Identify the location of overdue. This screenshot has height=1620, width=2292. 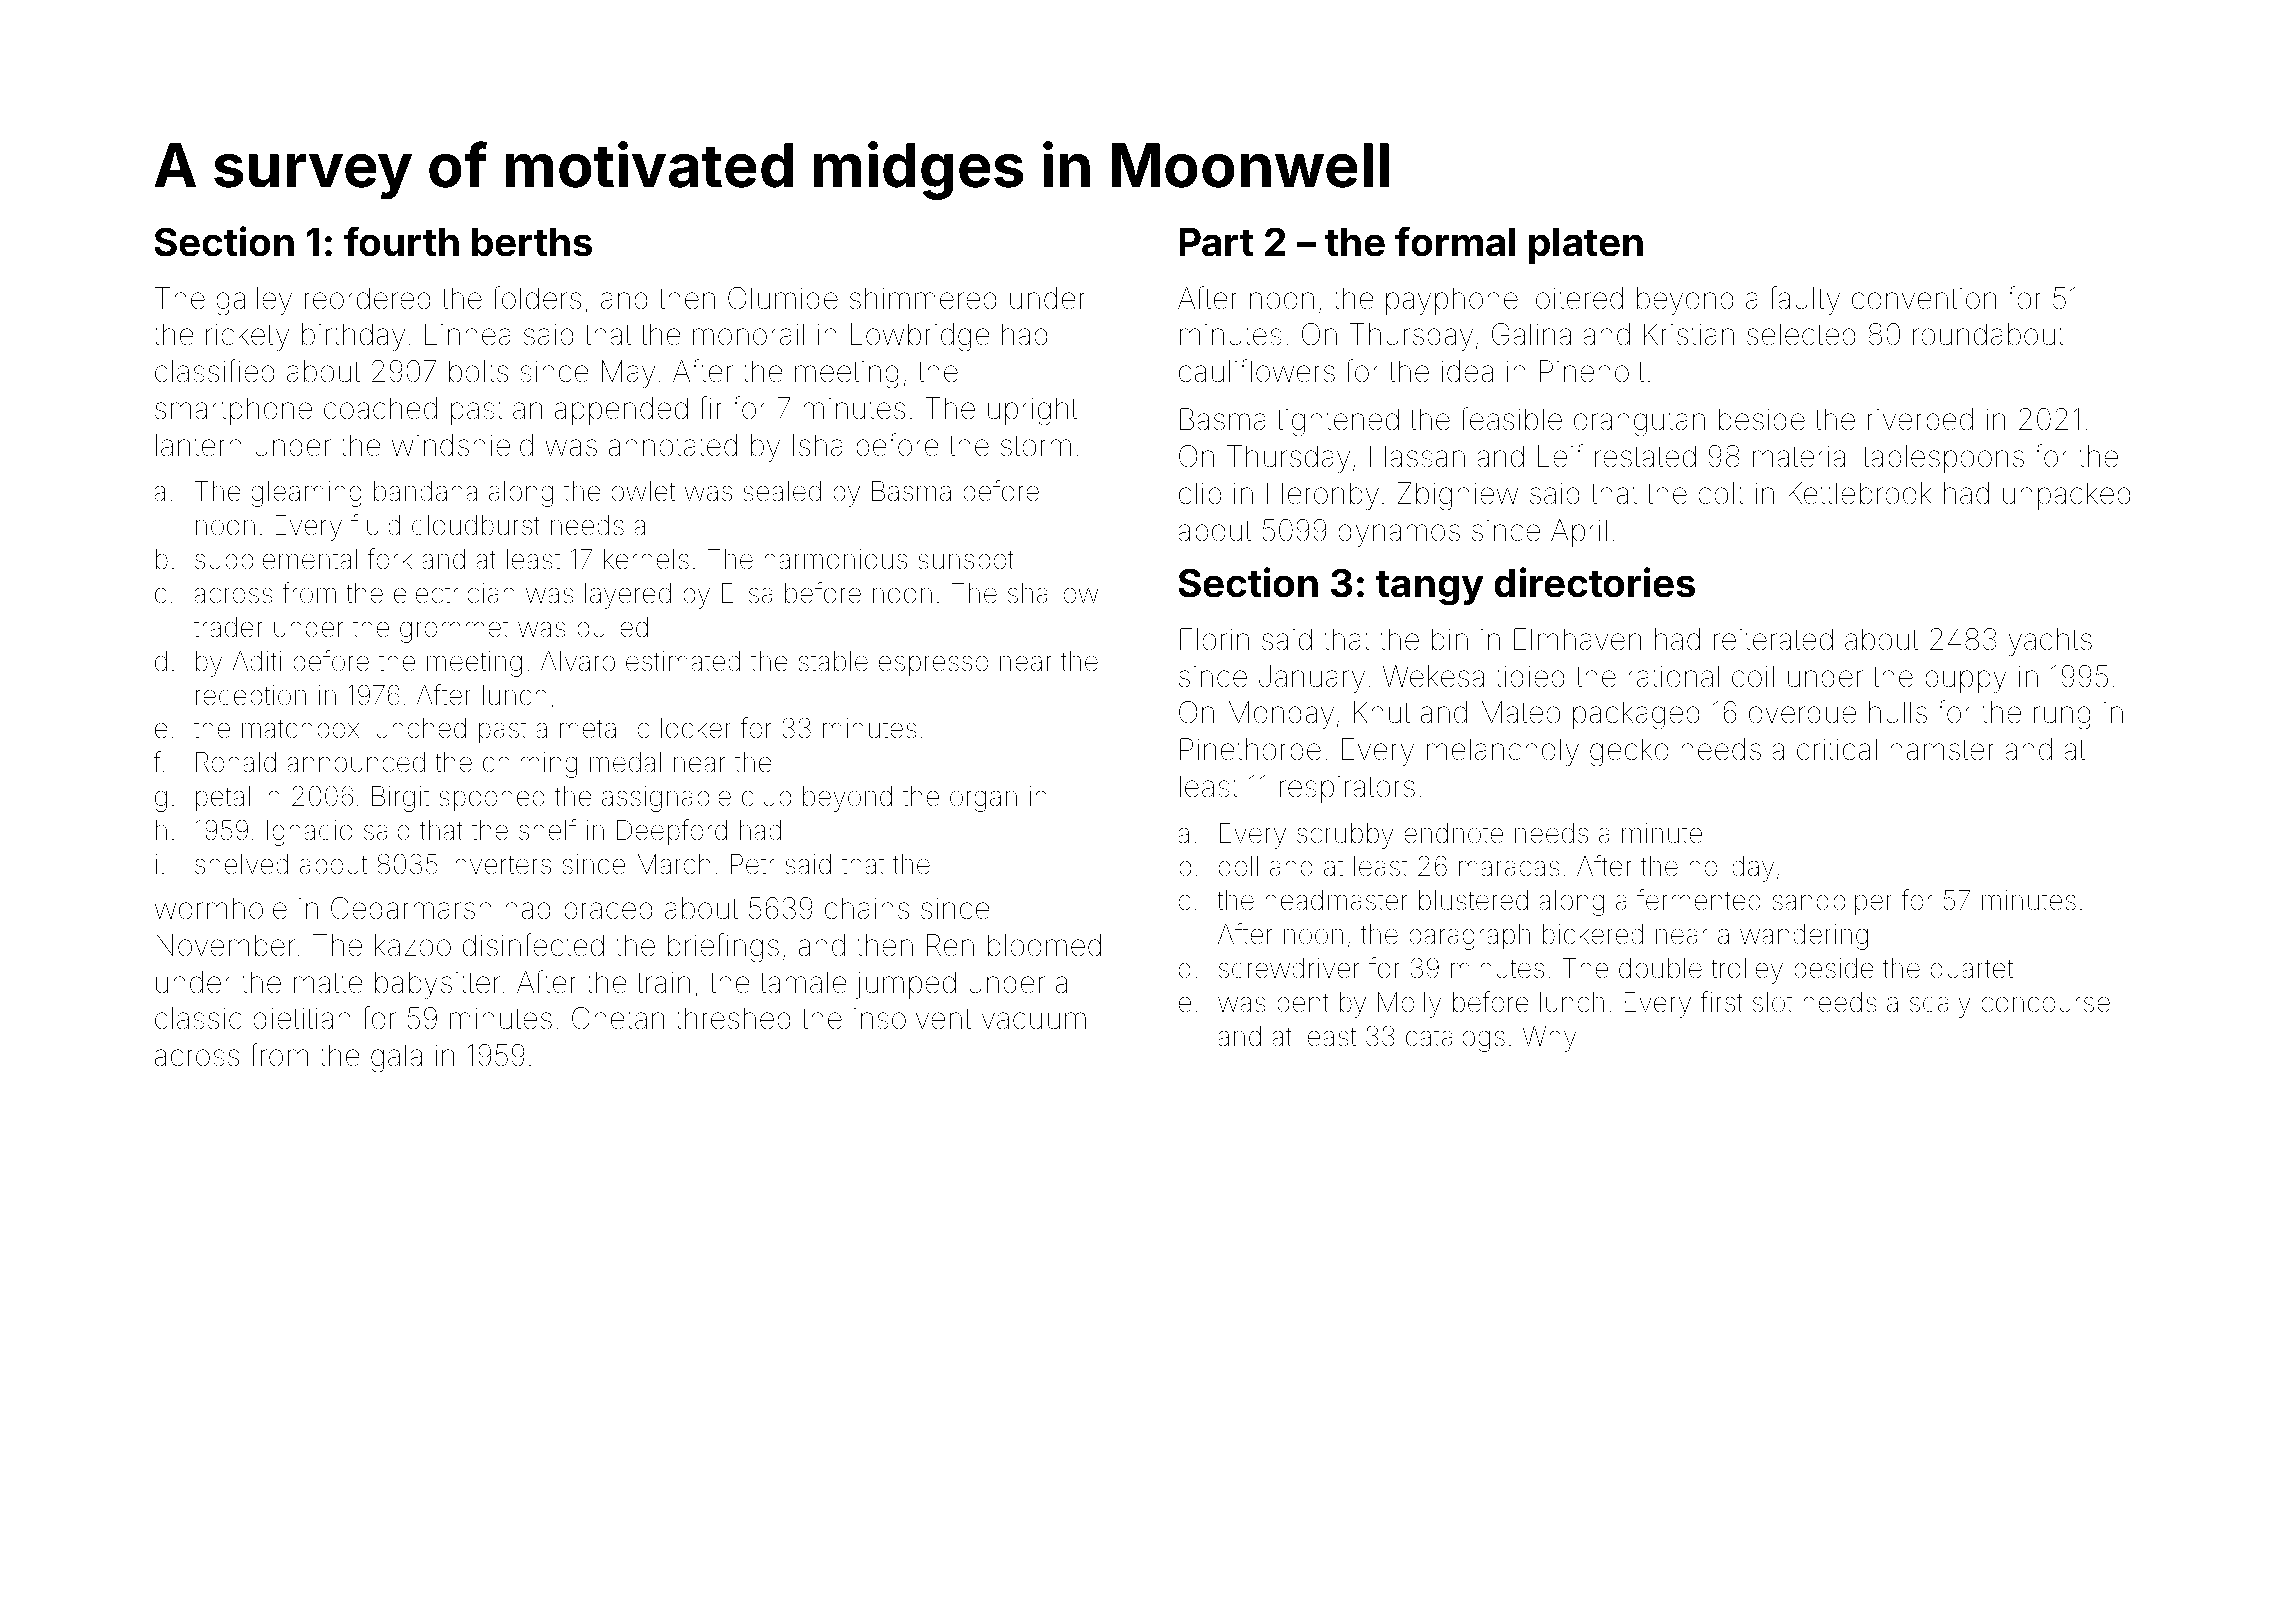
(1802, 712).
